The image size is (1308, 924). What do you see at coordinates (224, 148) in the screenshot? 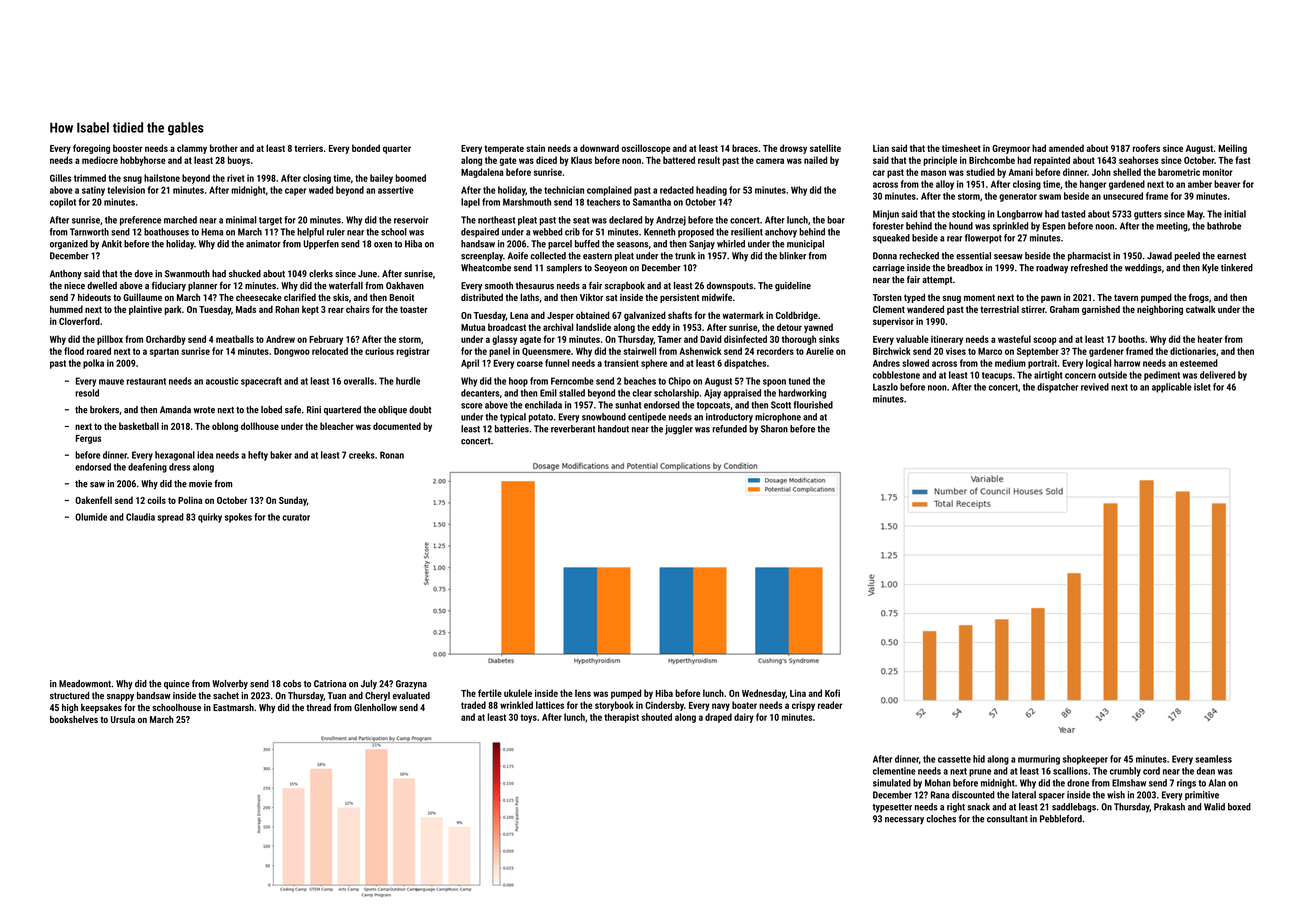
I see `brother` at bounding box center [224, 148].
